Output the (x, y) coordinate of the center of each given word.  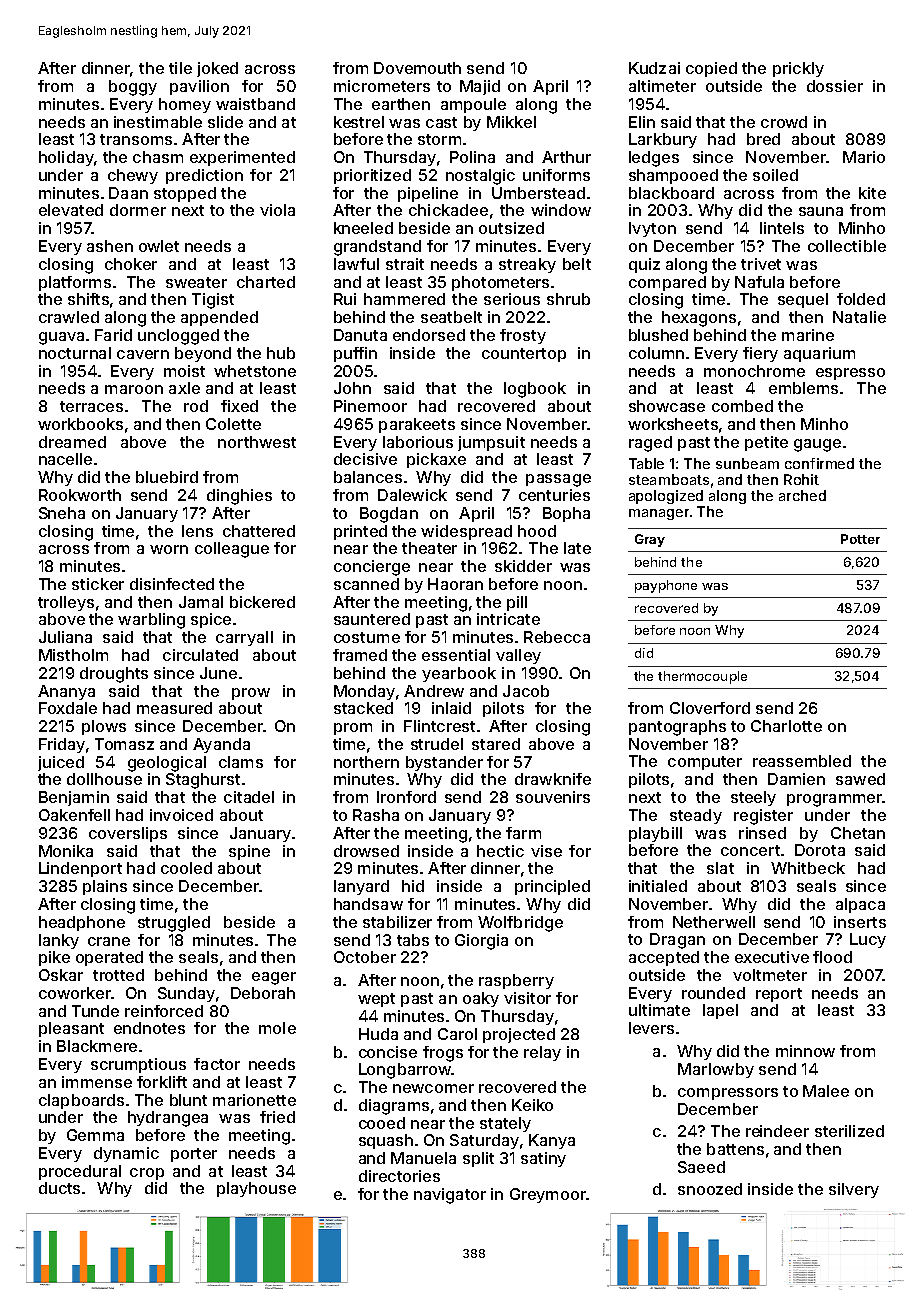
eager (274, 978)
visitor (527, 998)
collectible (847, 246)
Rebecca (557, 637)
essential (456, 655)
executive (772, 957)
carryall (244, 638)
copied (711, 69)
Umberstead (538, 193)
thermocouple (702, 677)
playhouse (256, 1189)
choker (131, 264)
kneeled (363, 228)
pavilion (199, 87)
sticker (98, 584)
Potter (860, 539)
